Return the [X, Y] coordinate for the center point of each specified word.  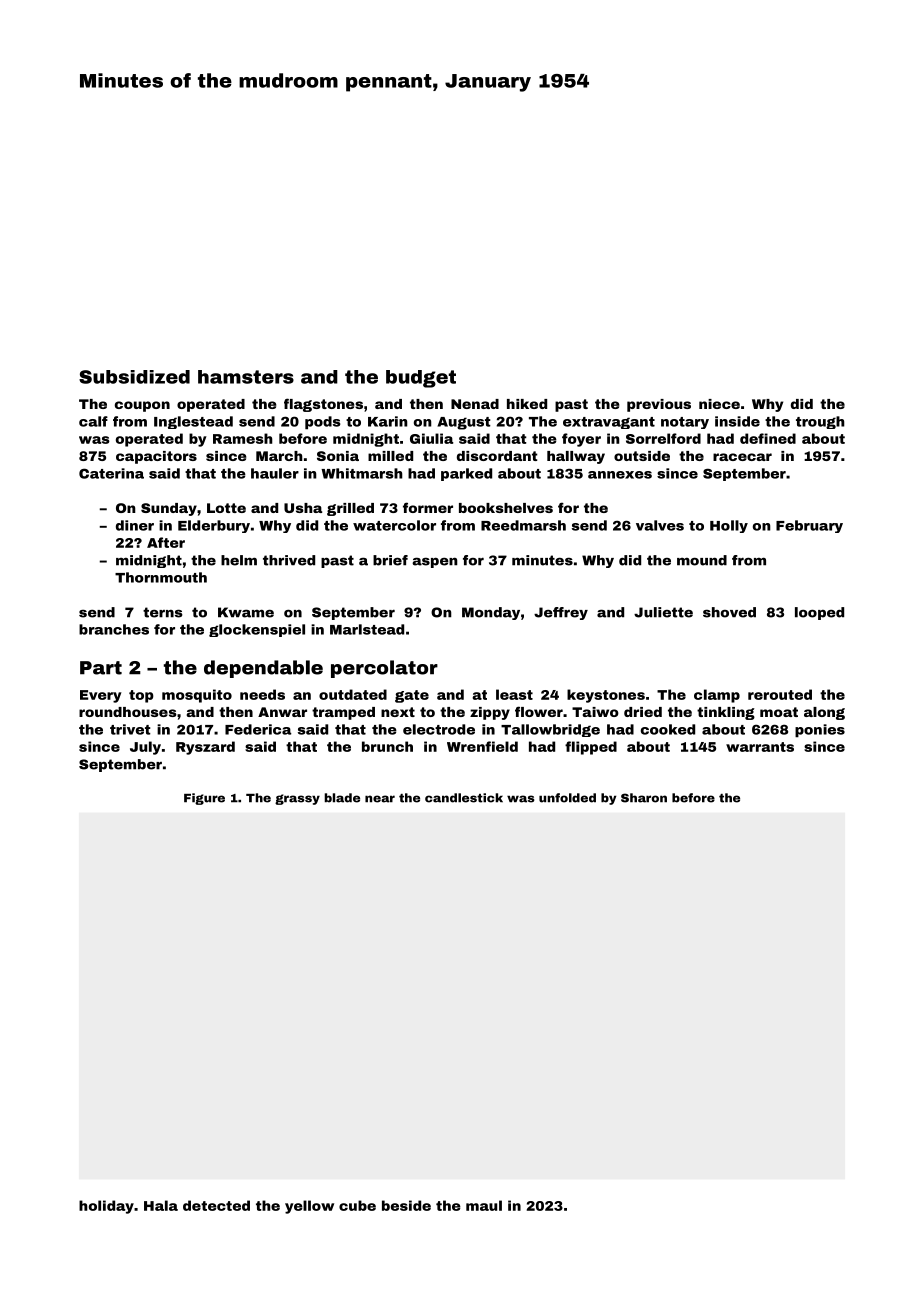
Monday [491, 613]
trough [820, 422]
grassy [297, 799]
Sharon [644, 798]
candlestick [464, 798]
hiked [527, 404]
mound [702, 560]
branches [114, 629]
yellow [309, 1207]
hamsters [246, 377]
